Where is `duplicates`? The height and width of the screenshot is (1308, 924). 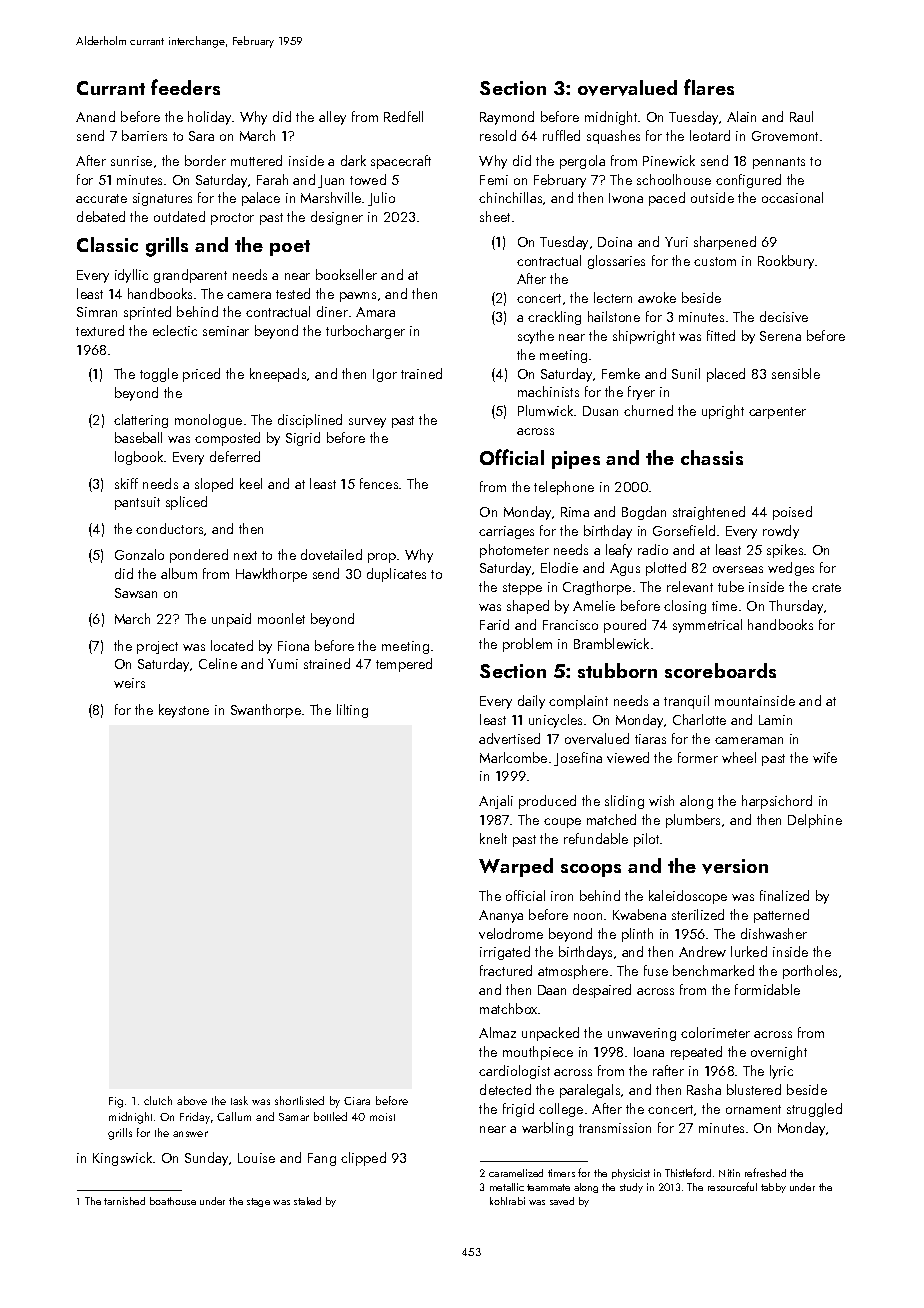 duplicates is located at coordinates (396, 575).
